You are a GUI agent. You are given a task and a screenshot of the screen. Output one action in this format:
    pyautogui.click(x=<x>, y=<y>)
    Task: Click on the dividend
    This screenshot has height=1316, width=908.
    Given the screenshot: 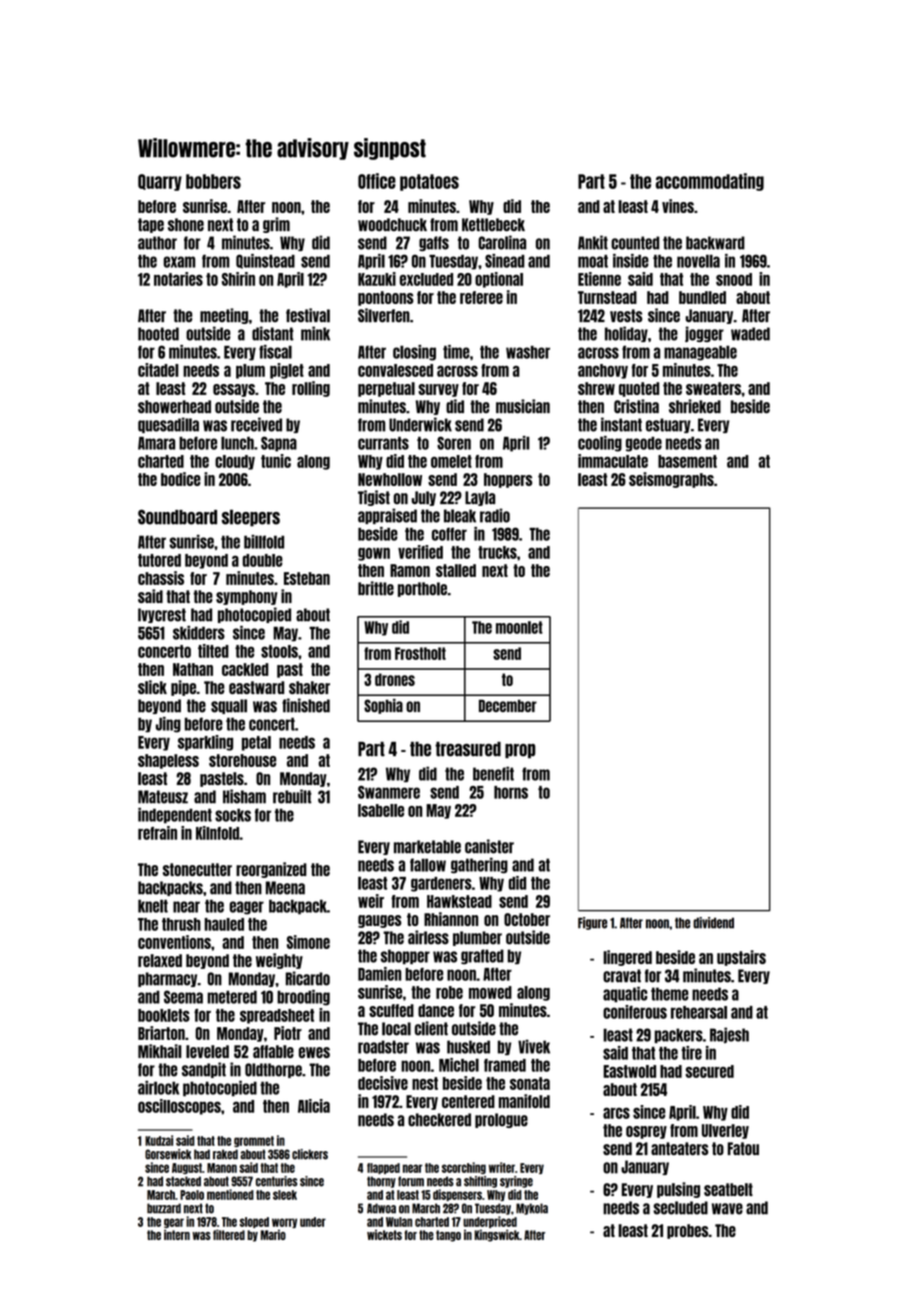 What is the action you would take?
    pyautogui.click(x=713, y=923)
